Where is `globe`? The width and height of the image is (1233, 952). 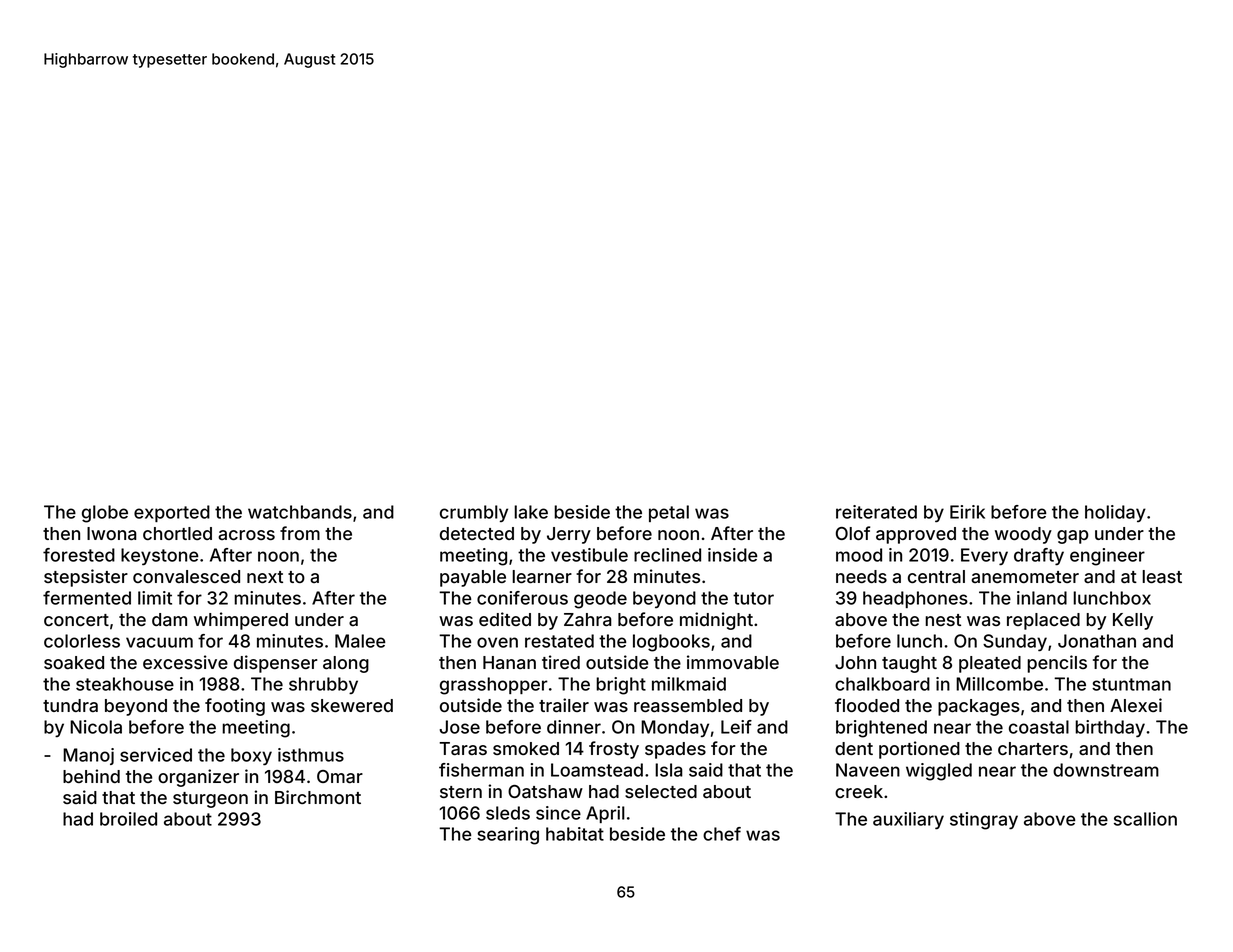 globe is located at coordinates (105, 514).
